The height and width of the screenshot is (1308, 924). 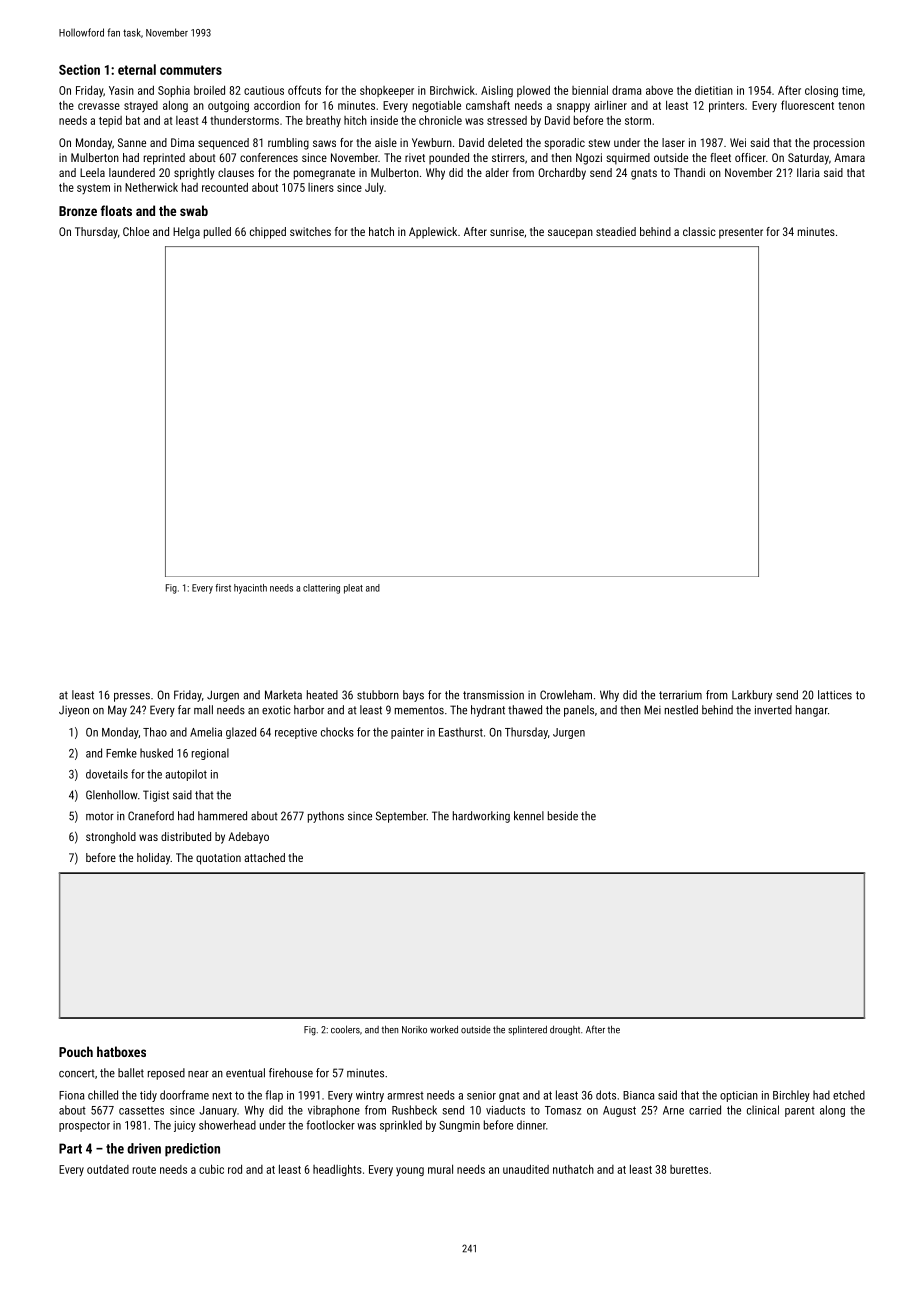 I want to click on Amara, so click(x=849, y=157).
